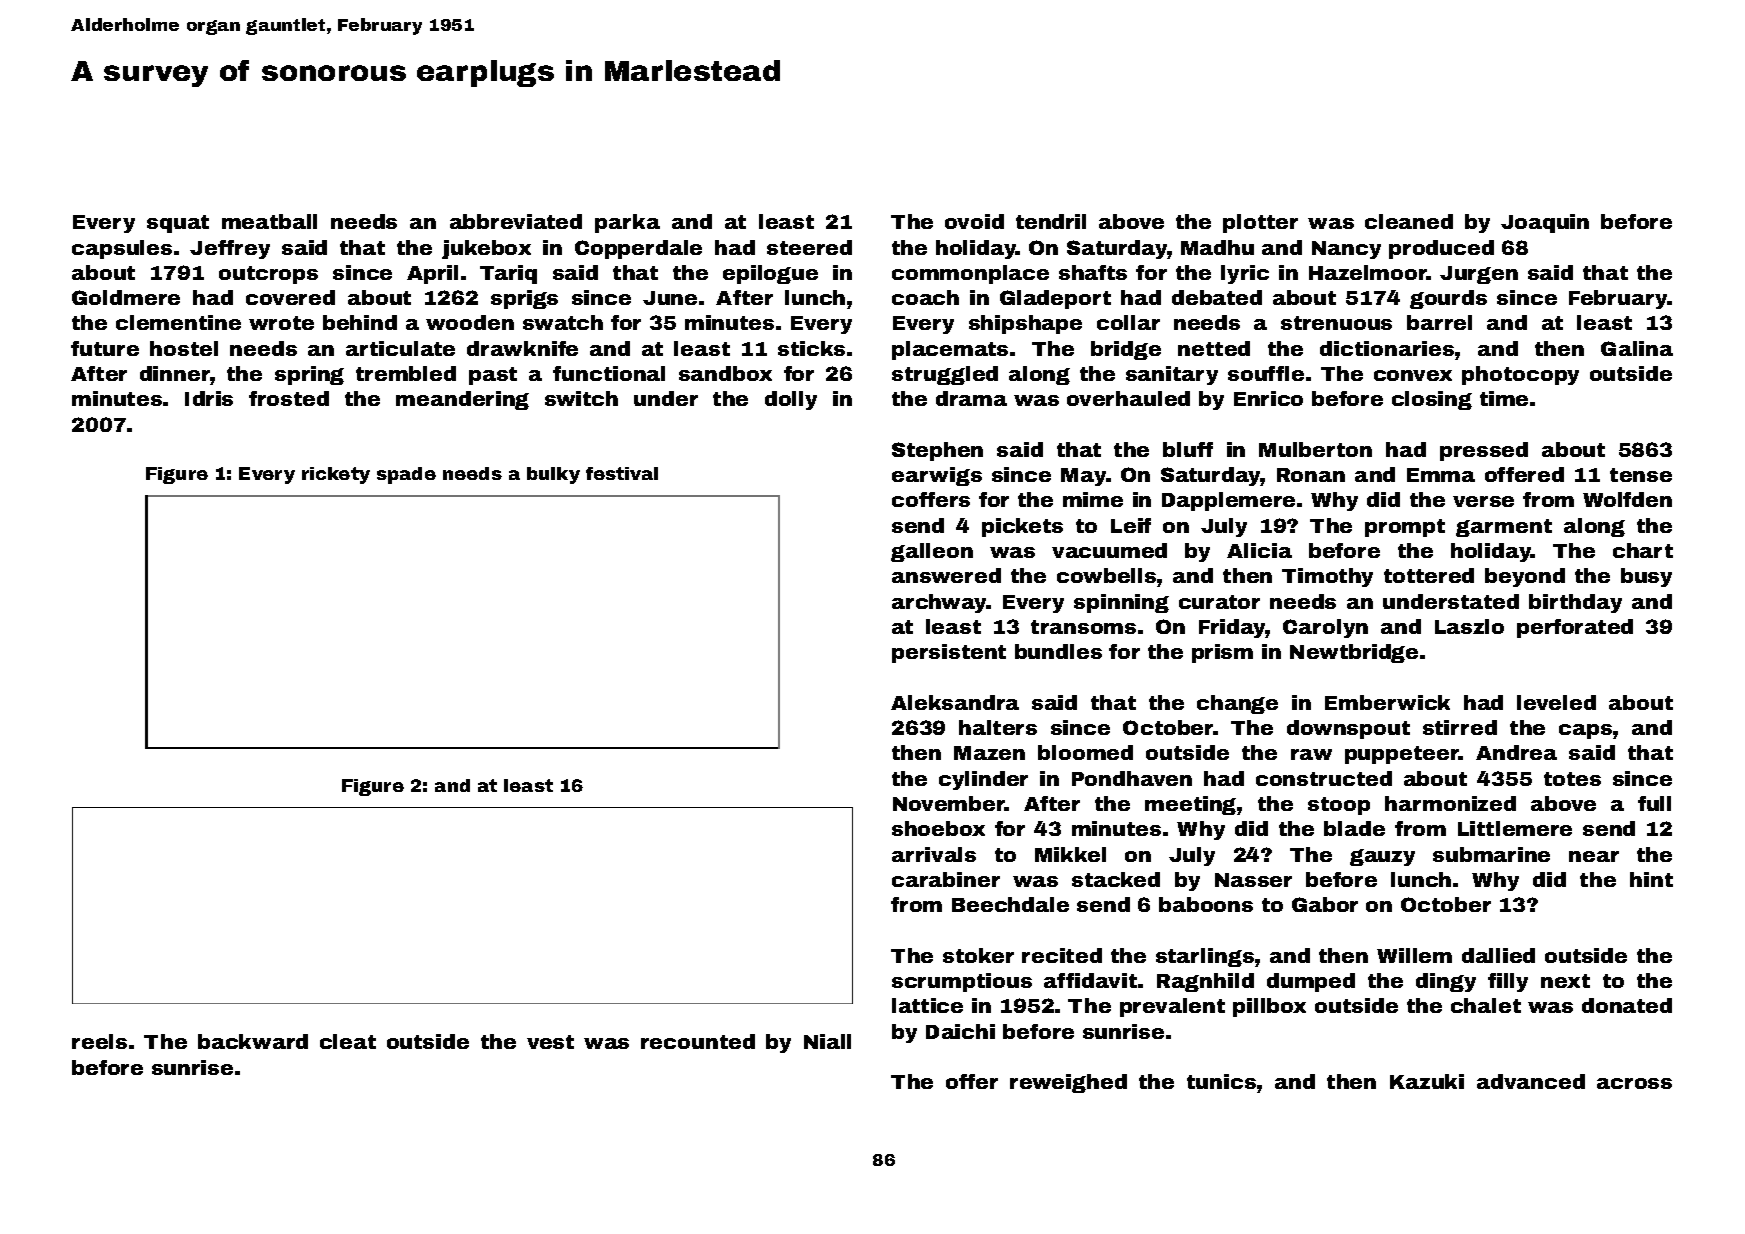  I want to click on cleat, so click(348, 1041).
